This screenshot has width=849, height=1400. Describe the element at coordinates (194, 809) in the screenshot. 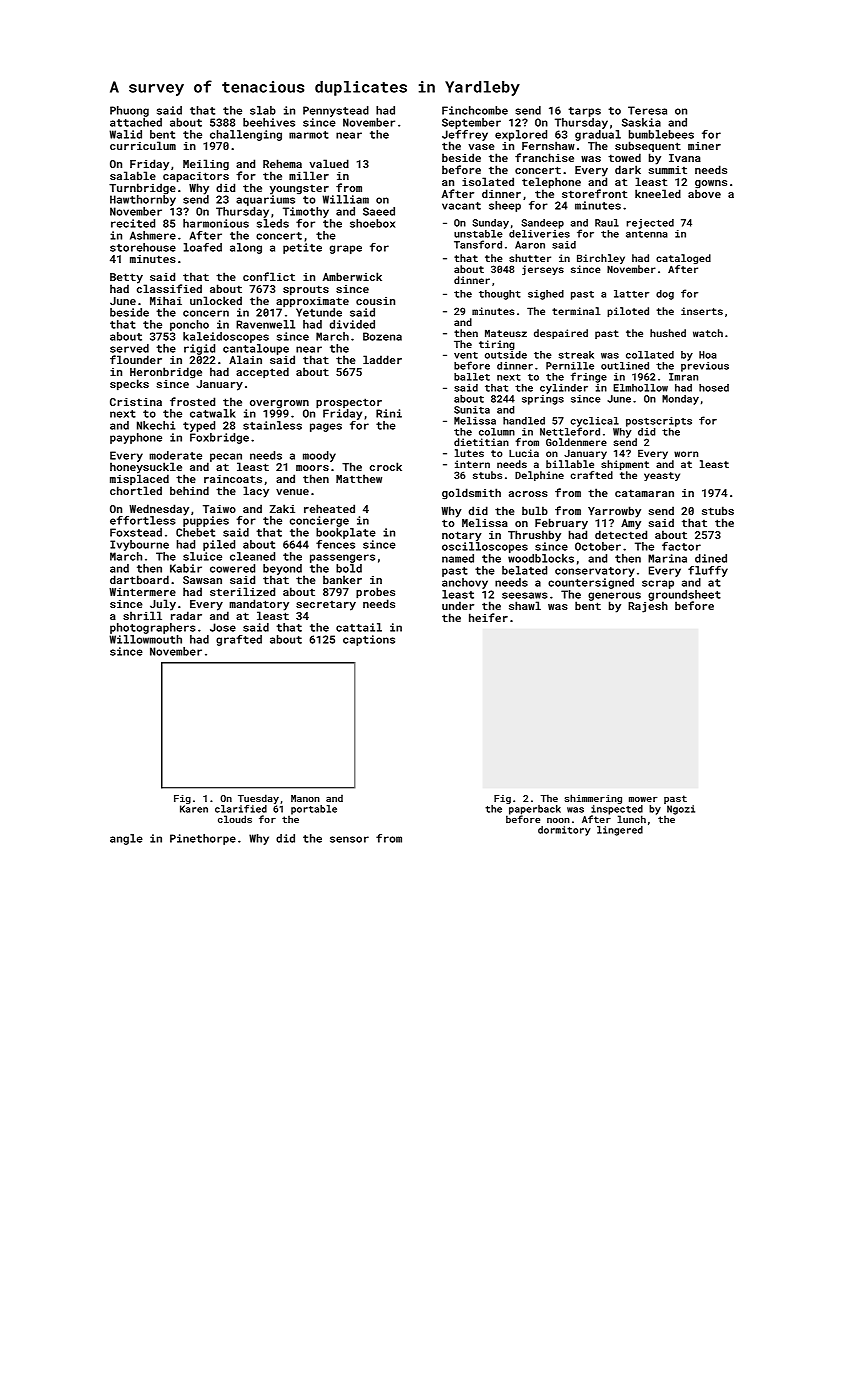

I see `Karen` at that location.
